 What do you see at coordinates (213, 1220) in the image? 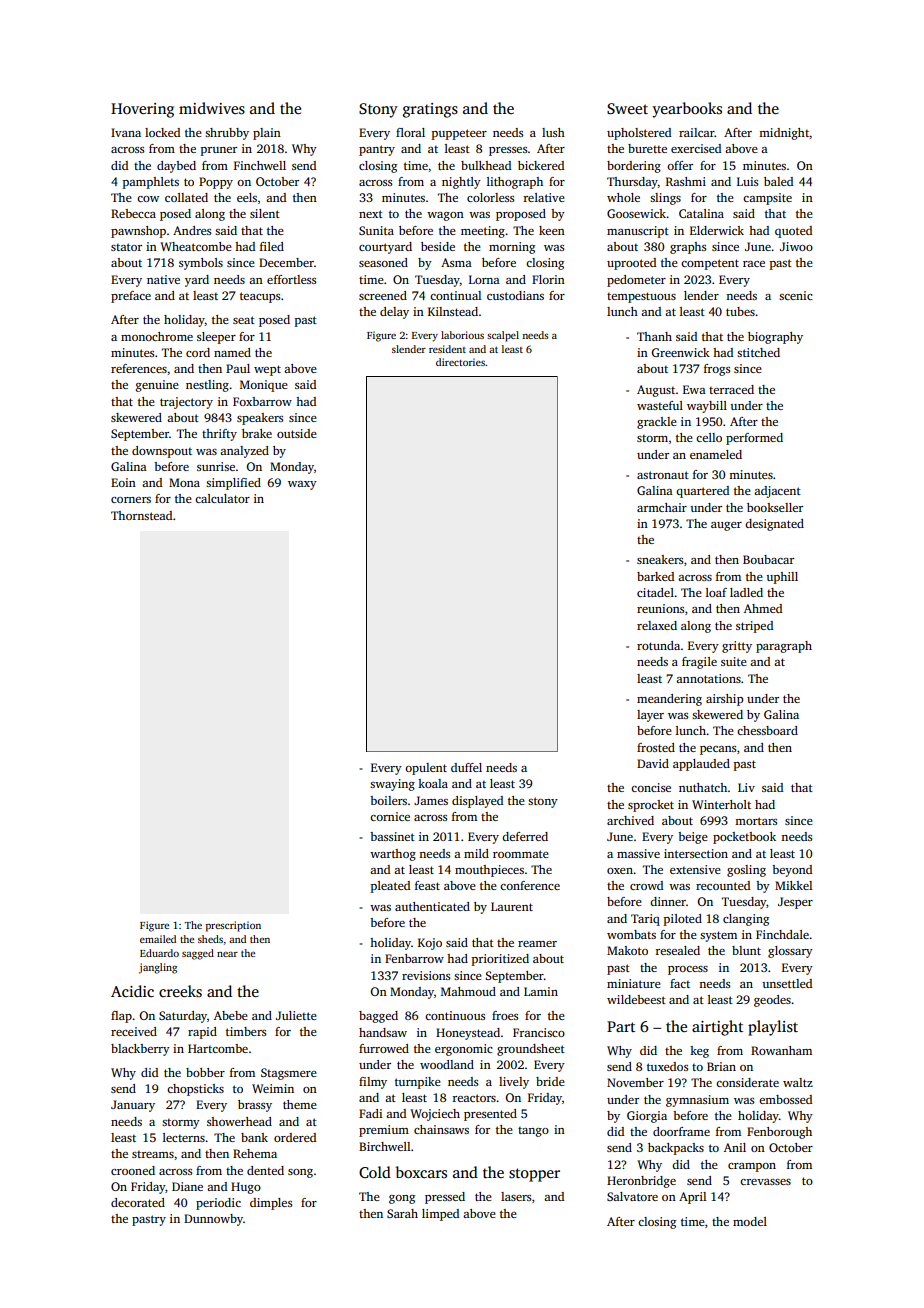
I see `Dunnowby` at bounding box center [213, 1220].
